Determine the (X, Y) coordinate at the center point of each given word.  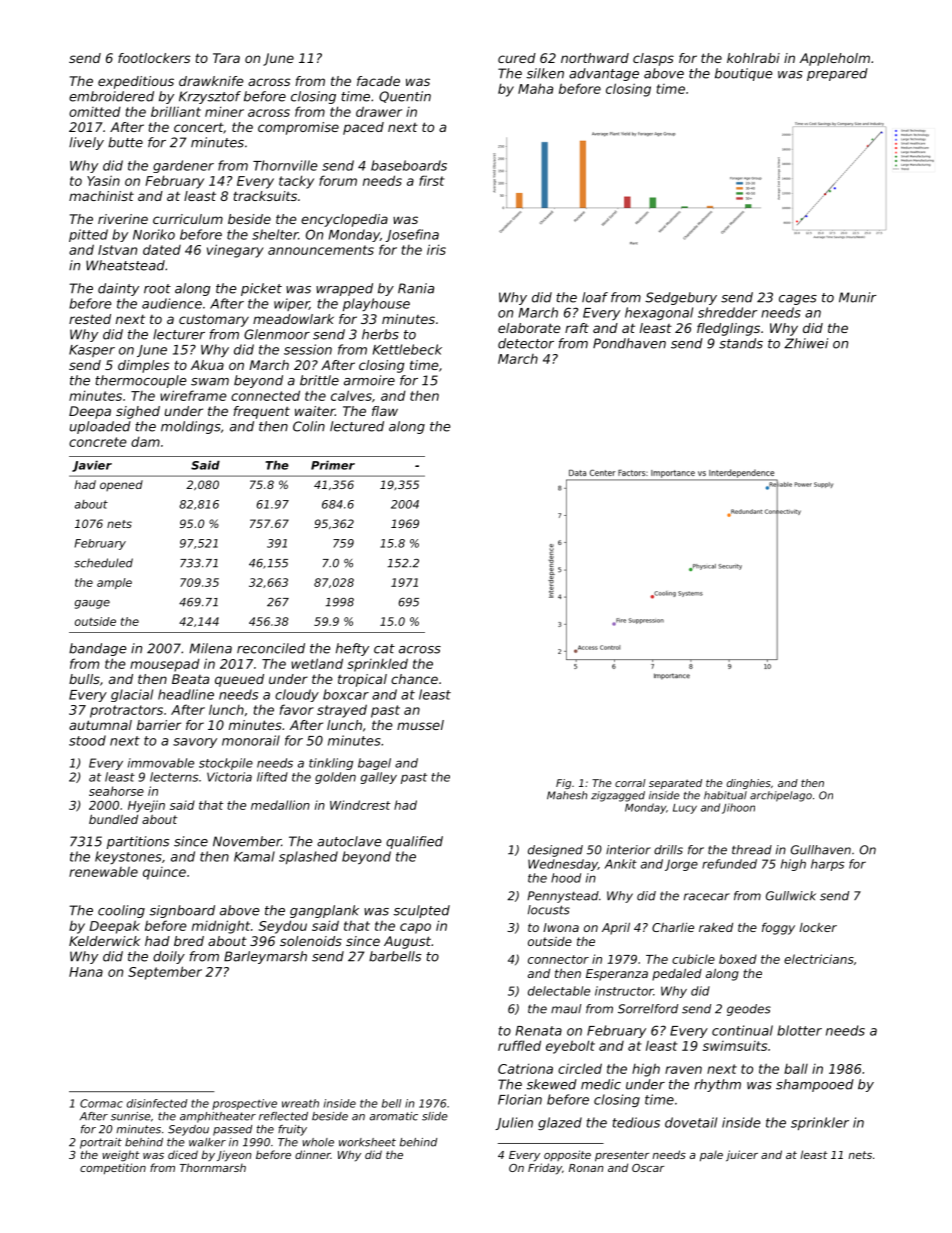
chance (414, 679)
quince (164, 873)
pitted (88, 235)
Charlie (673, 927)
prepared (837, 74)
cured (517, 58)
